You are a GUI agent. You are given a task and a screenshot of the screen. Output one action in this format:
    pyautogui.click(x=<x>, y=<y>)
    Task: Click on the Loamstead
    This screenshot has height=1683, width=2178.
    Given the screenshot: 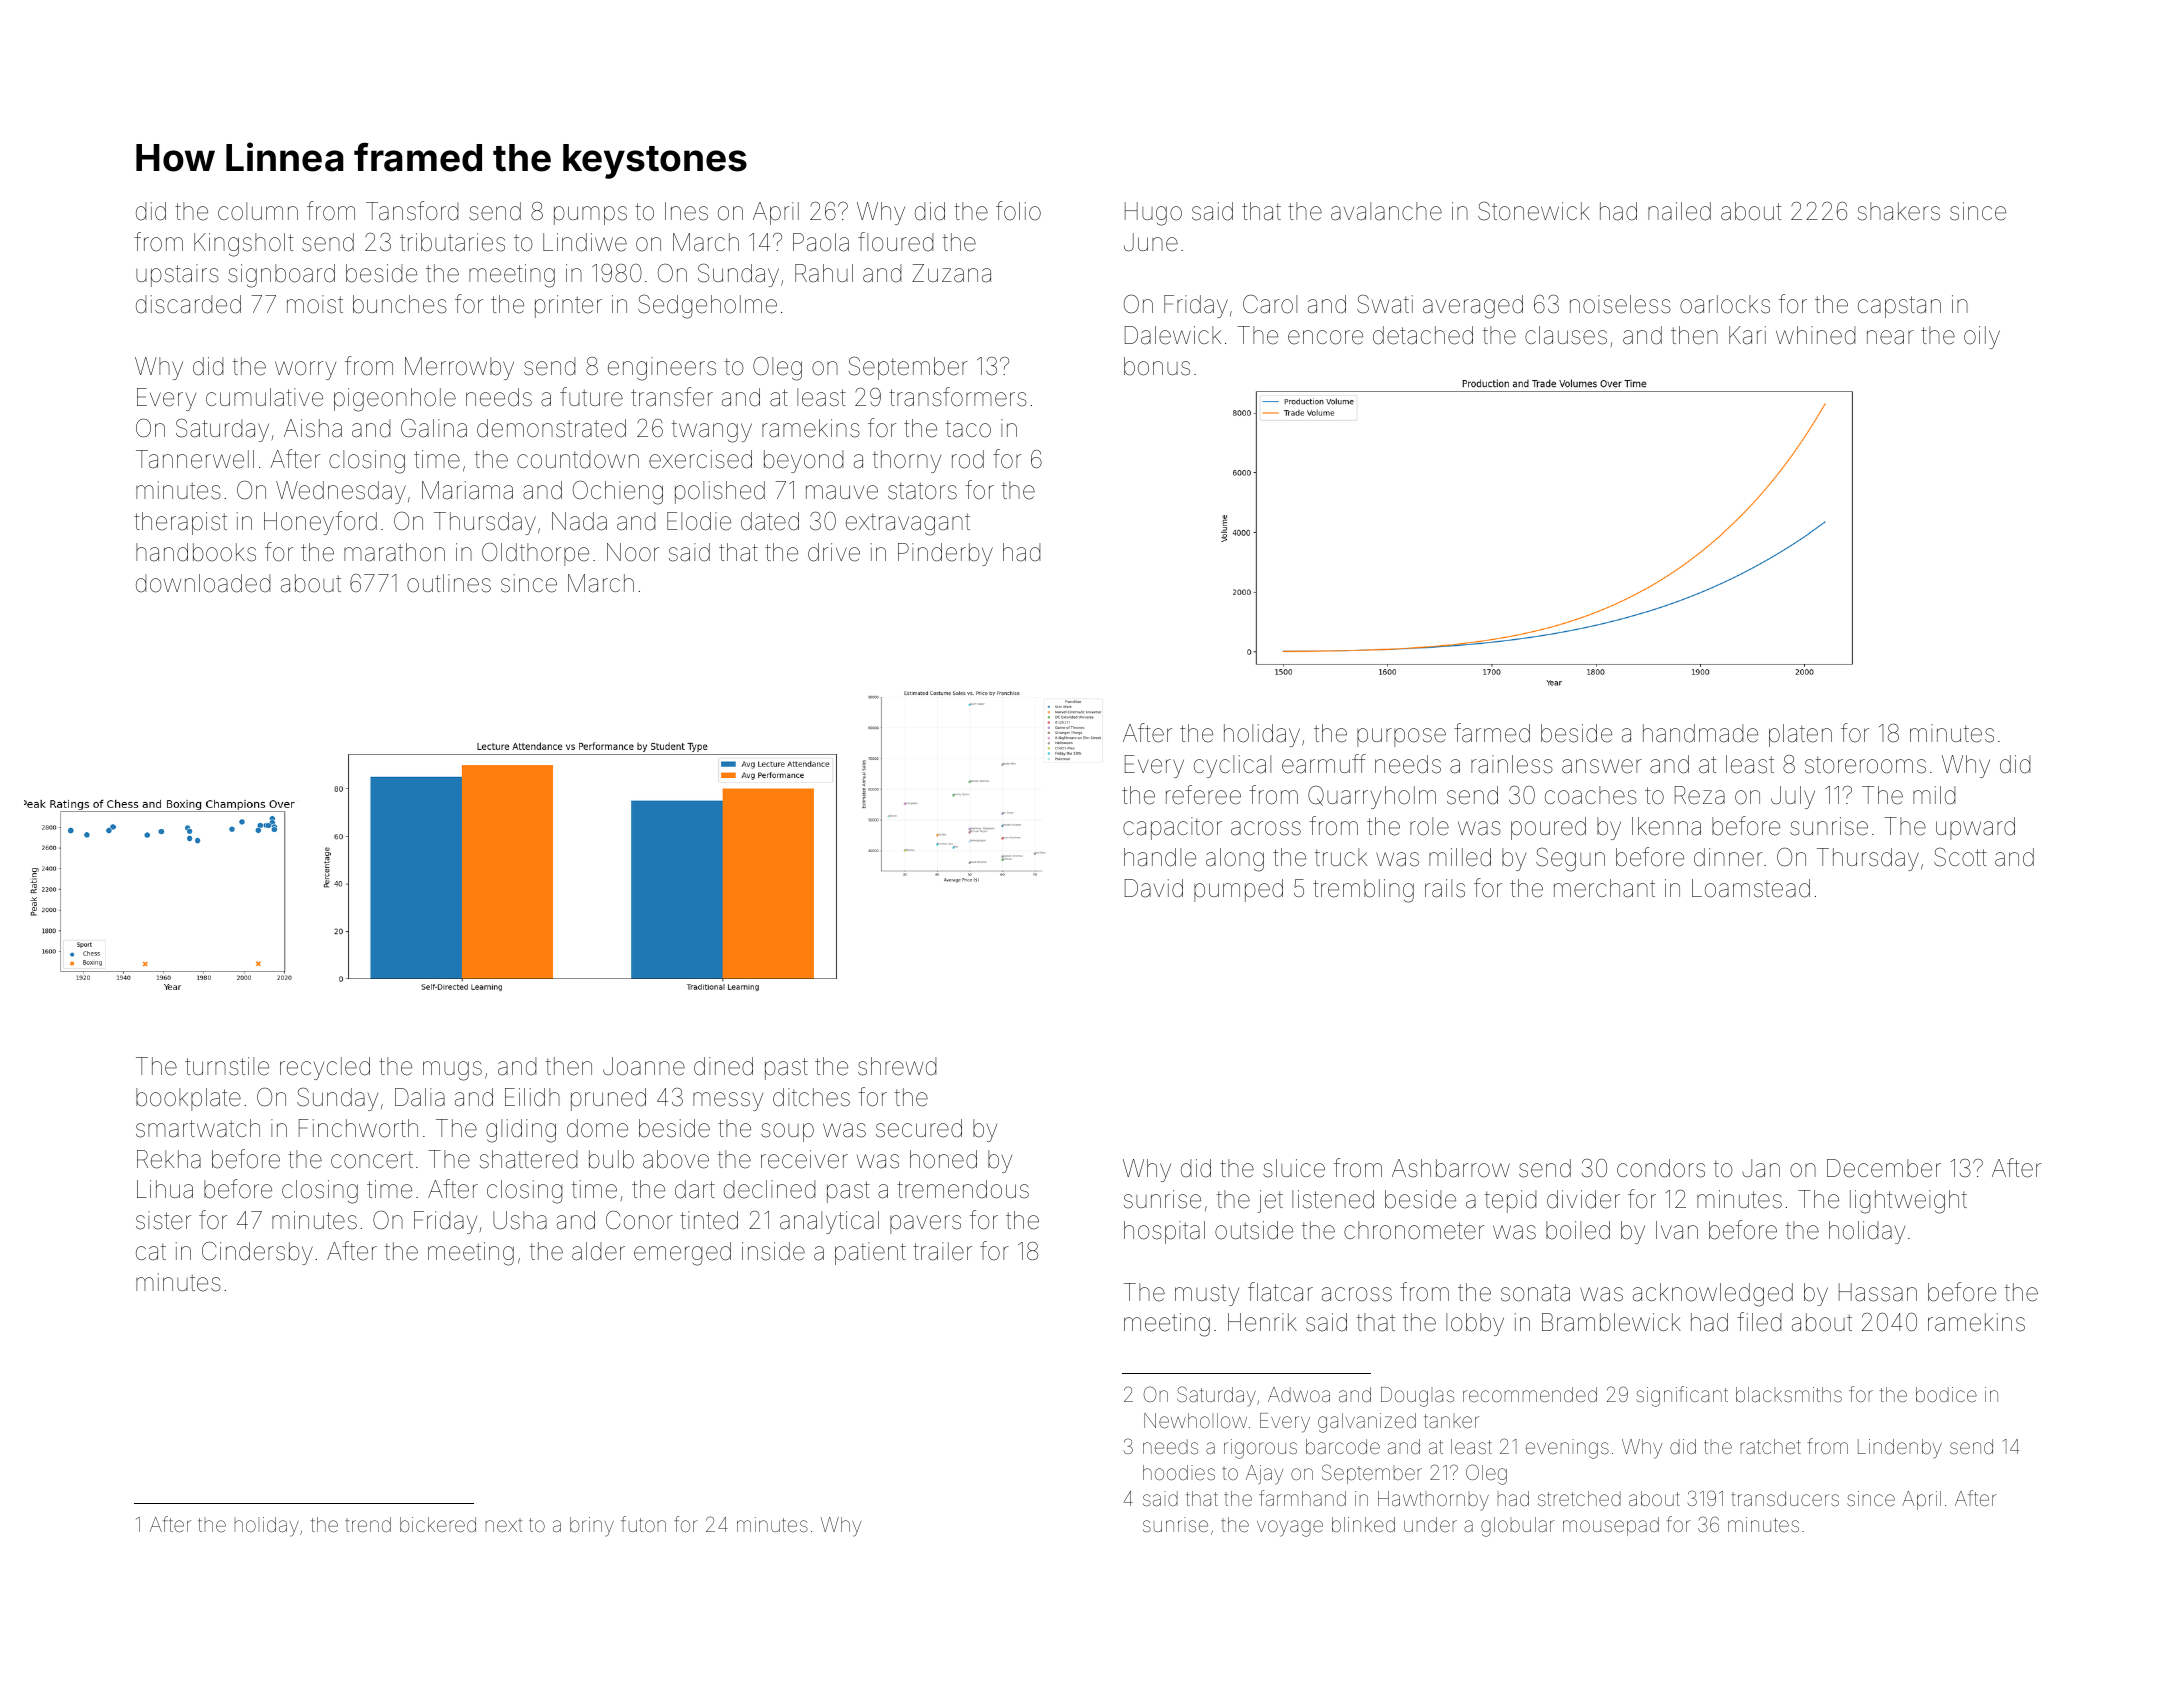 What is the action you would take?
    pyautogui.click(x=1751, y=888)
